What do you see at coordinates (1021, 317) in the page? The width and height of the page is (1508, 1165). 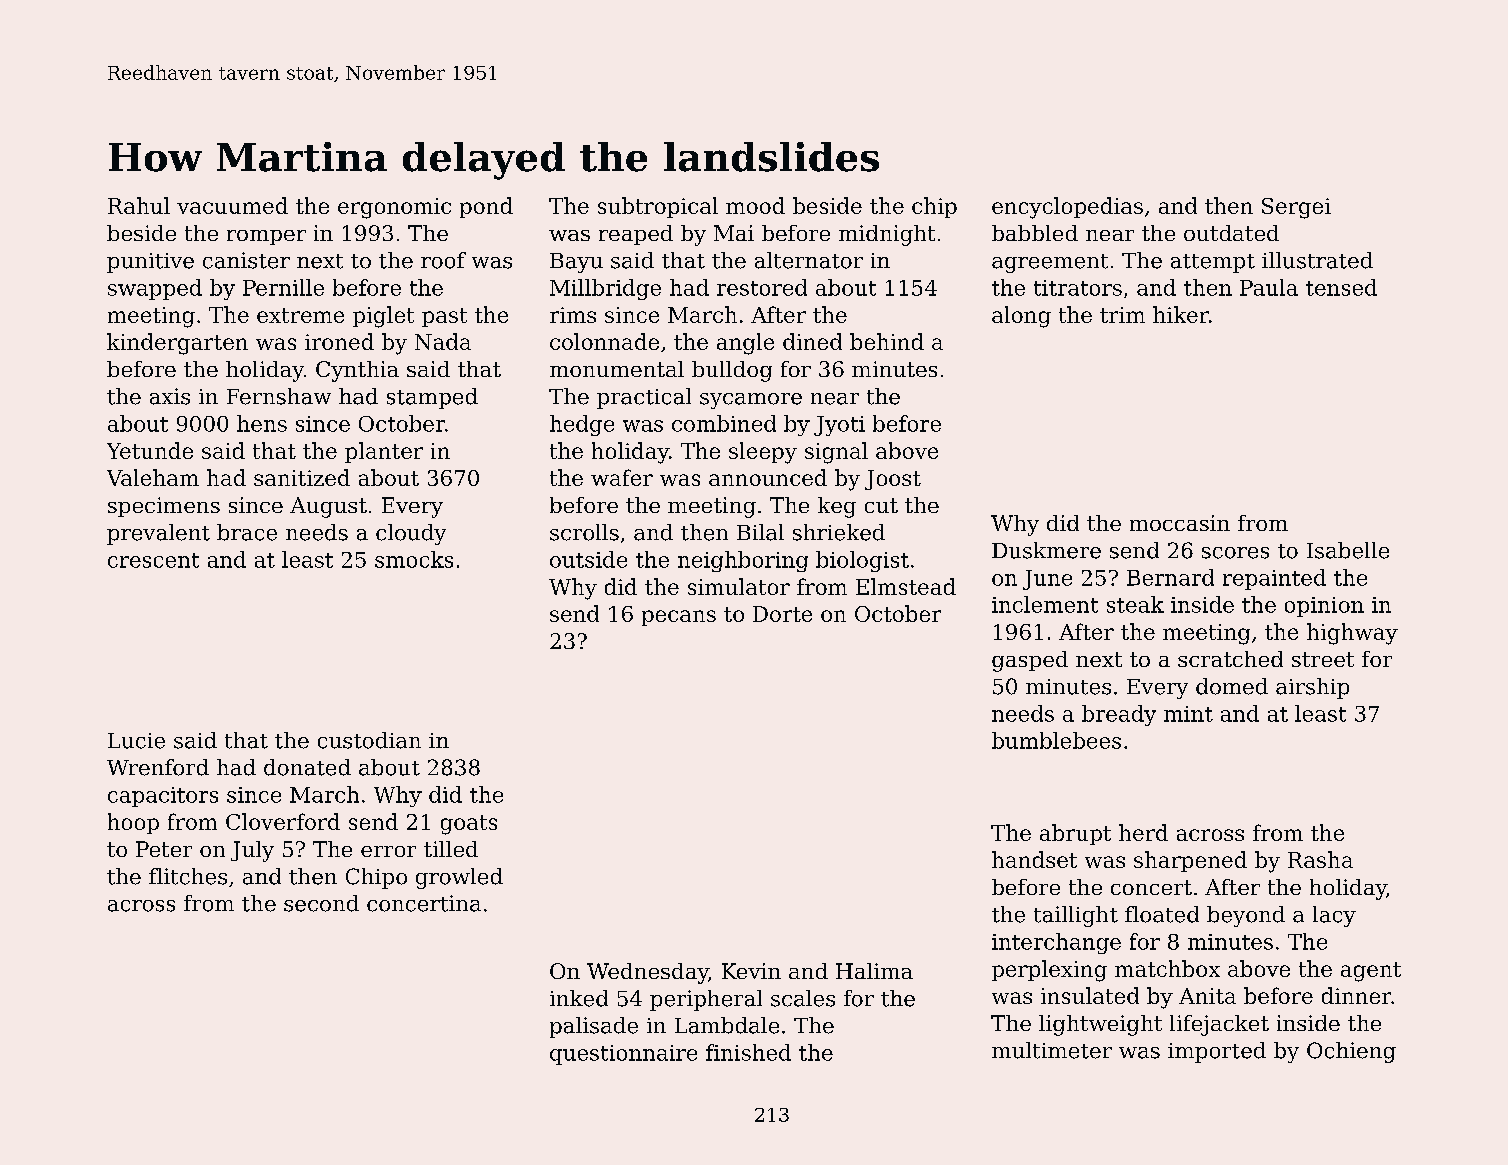 I see `along` at bounding box center [1021, 317].
